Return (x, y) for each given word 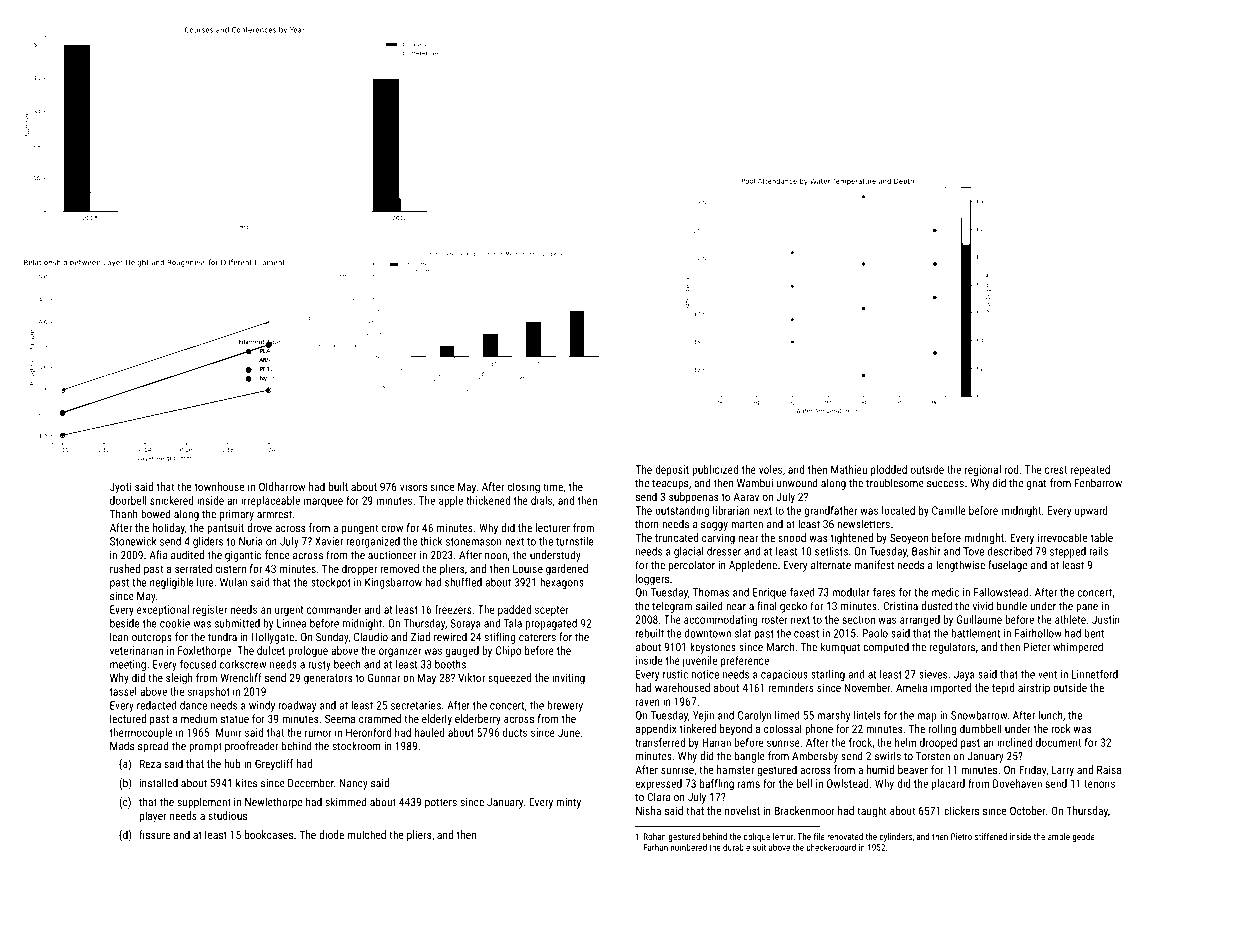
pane (1087, 608)
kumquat (840, 648)
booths (450, 664)
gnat (1036, 484)
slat (743, 633)
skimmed (346, 802)
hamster (735, 769)
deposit (672, 470)
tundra (222, 637)
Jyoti (120, 488)
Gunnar (384, 677)
